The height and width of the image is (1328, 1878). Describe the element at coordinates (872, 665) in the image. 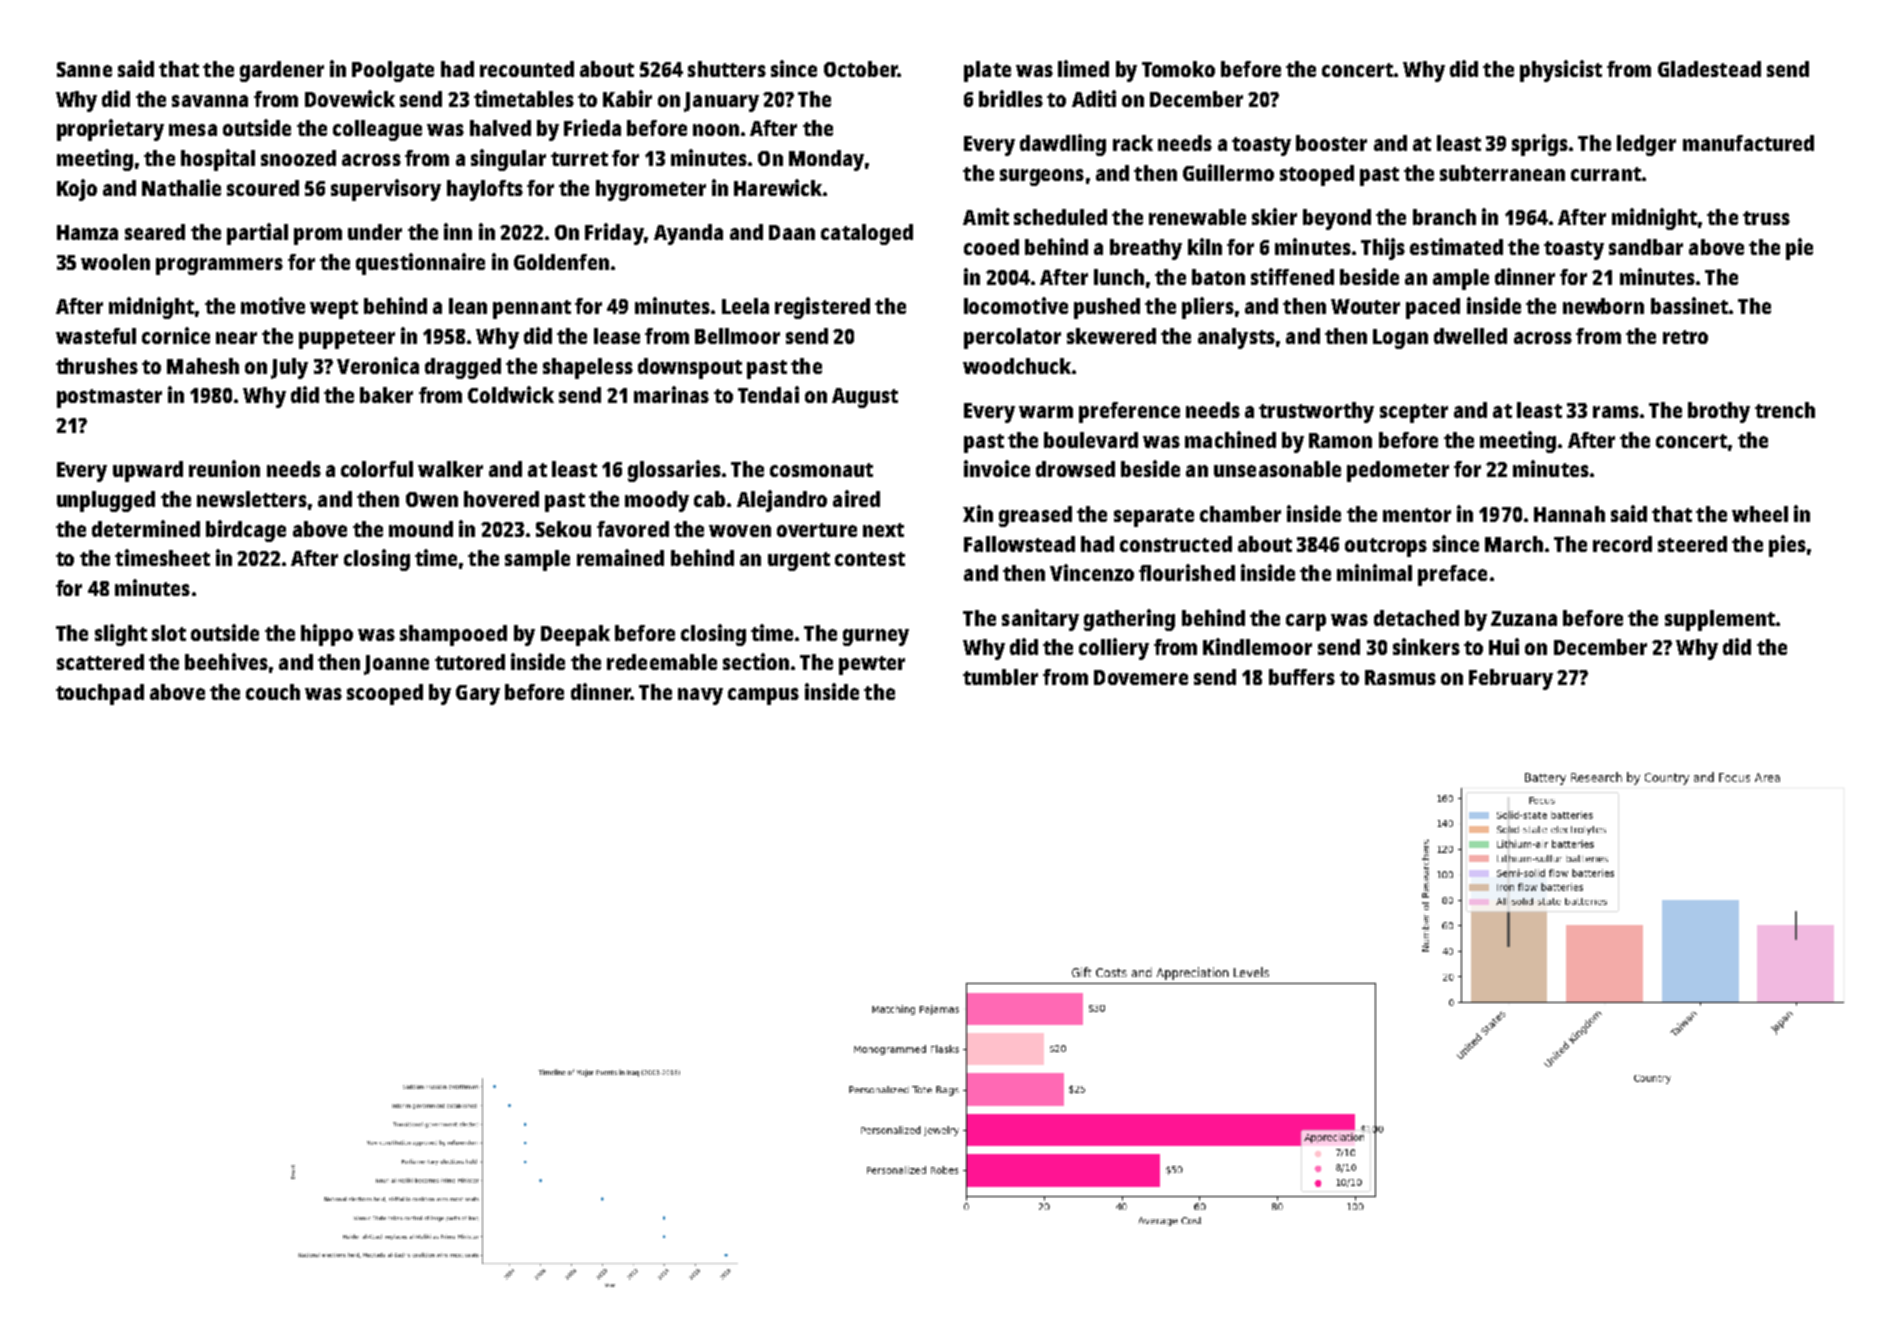

I see `pewter` at that location.
